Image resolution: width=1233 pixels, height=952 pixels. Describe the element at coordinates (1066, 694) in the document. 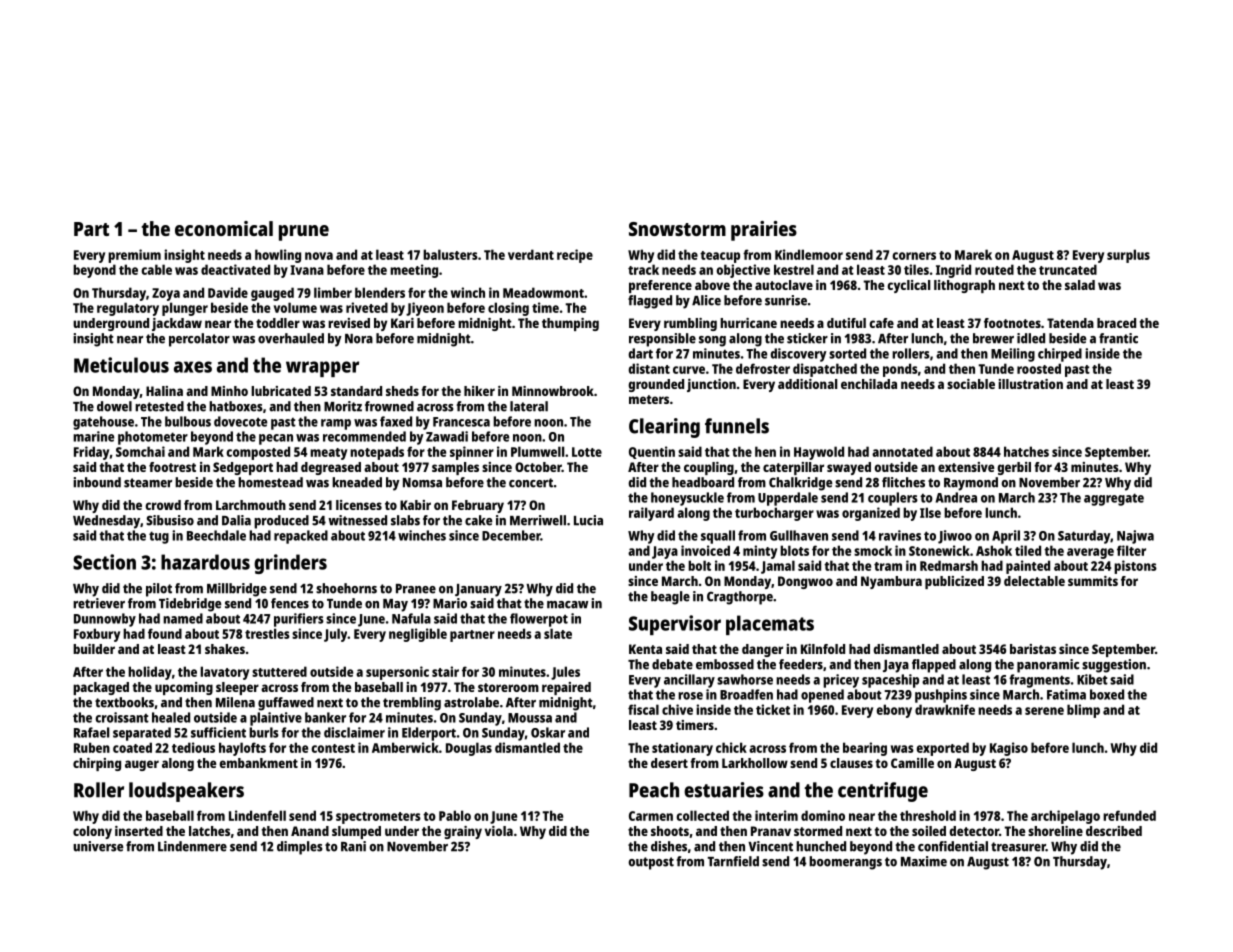

I see `Fatima` at that location.
